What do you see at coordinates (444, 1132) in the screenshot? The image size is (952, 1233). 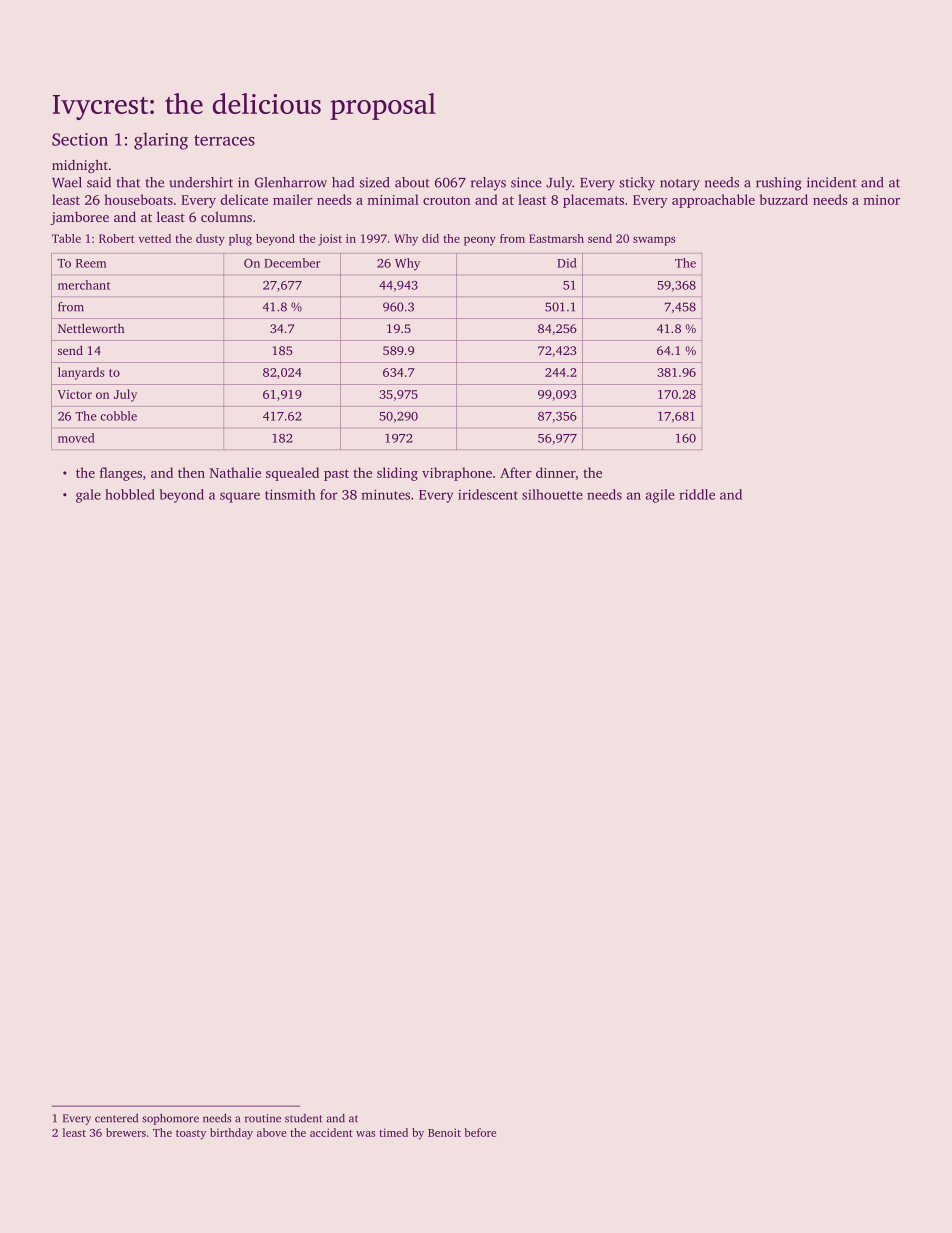 I see `Benoit` at bounding box center [444, 1132].
